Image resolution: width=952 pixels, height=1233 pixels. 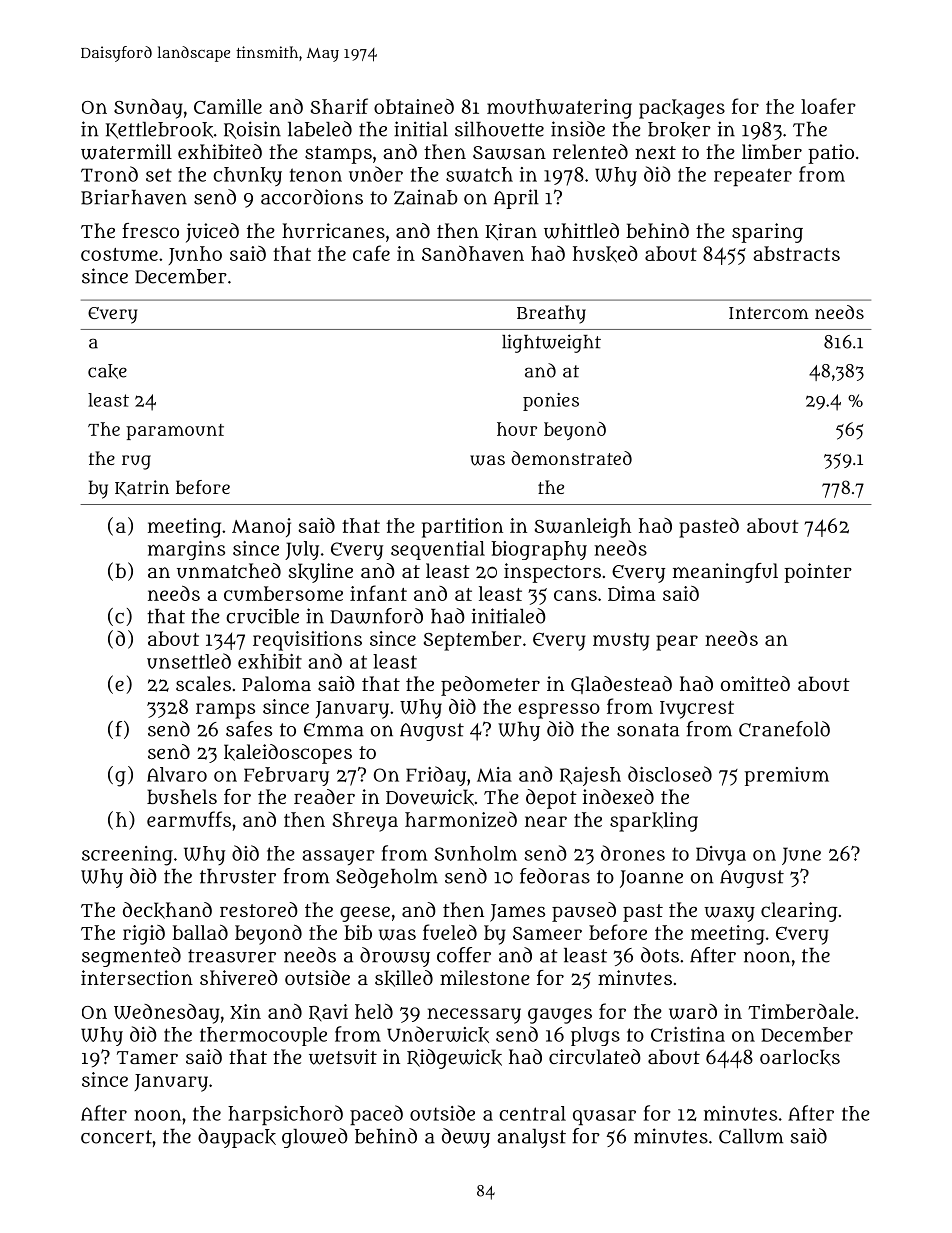 What do you see at coordinates (107, 371) in the image?
I see `cake` at bounding box center [107, 371].
